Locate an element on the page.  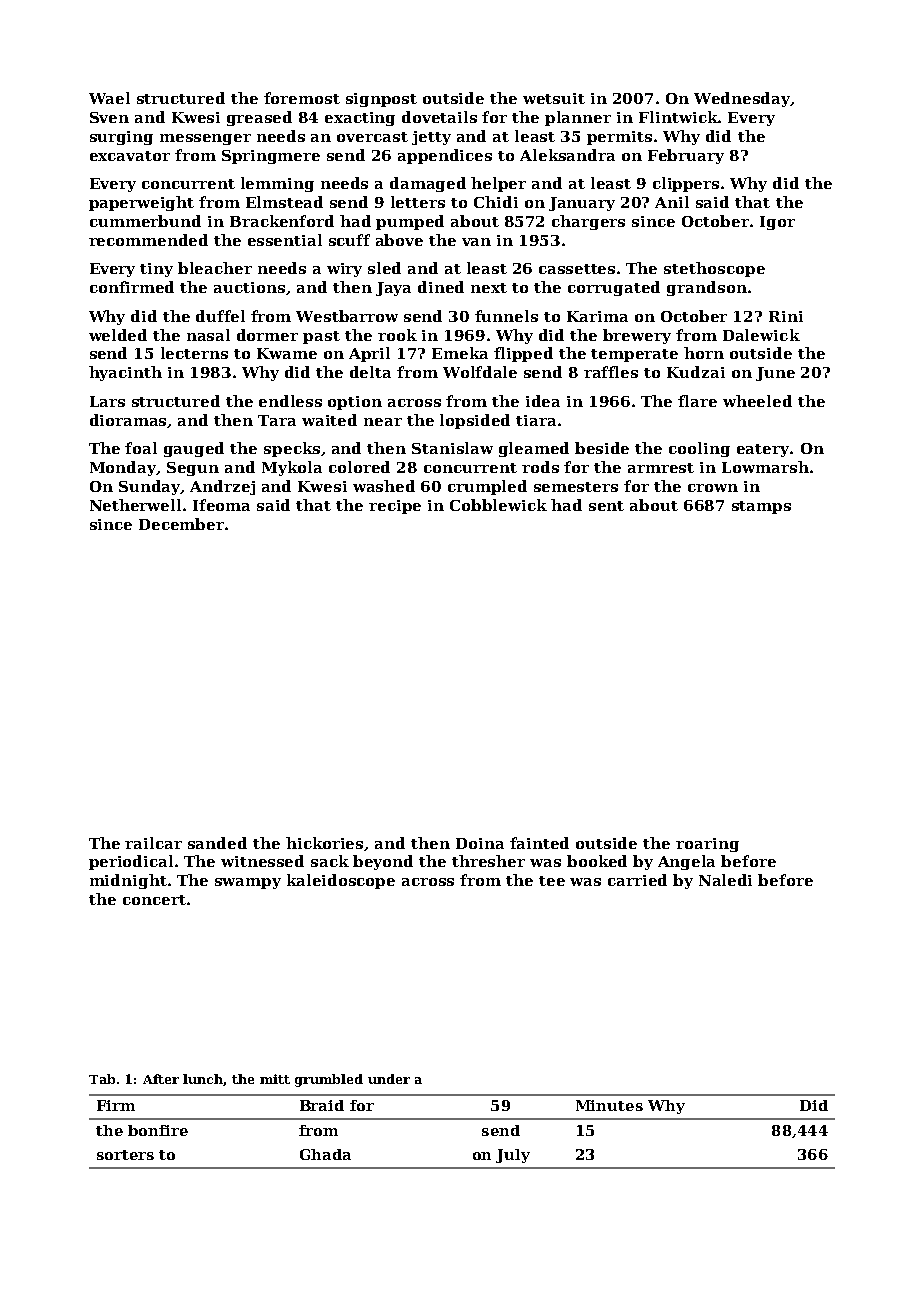
witnessed is located at coordinates (262, 861).
